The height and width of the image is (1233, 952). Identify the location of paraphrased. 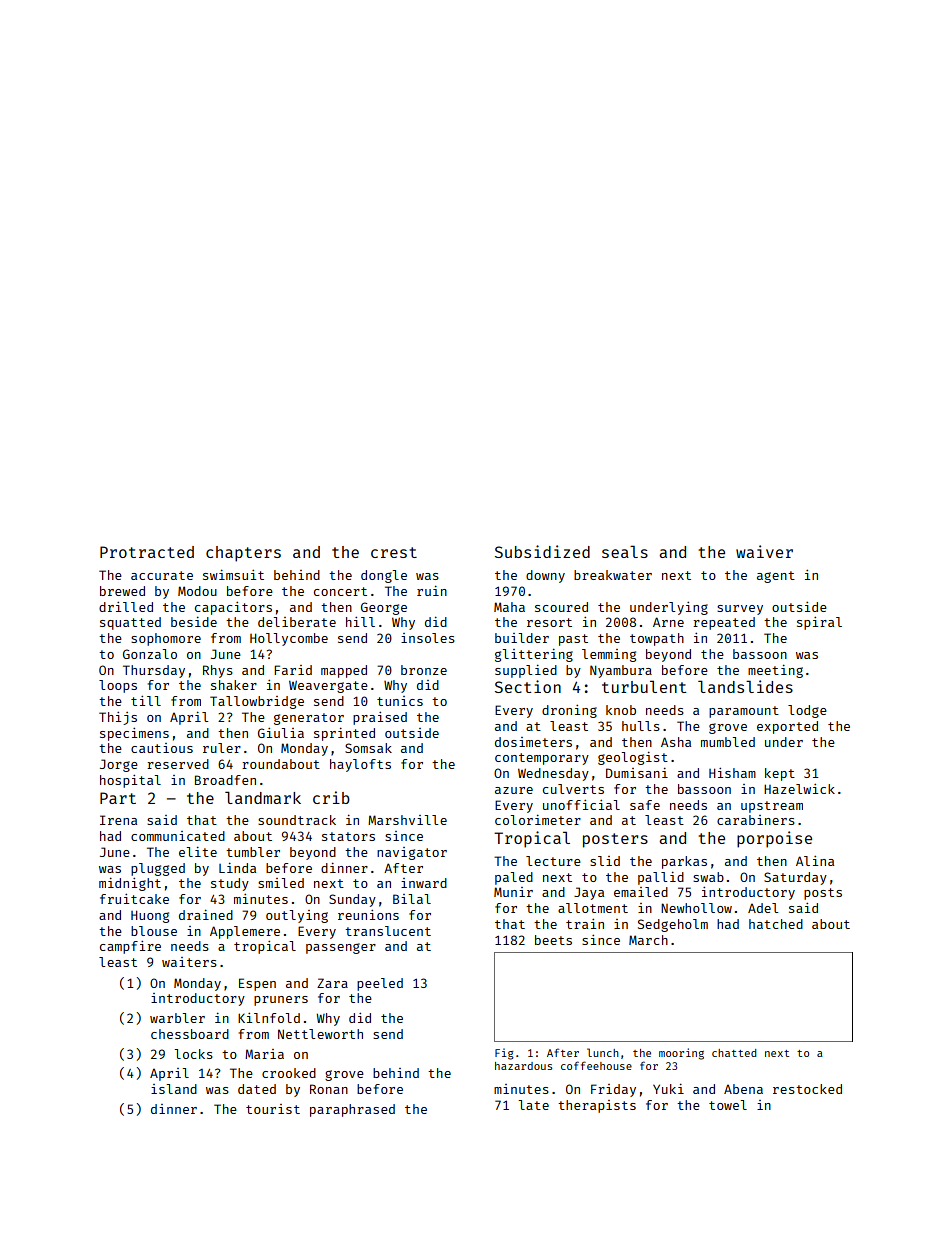
(352, 1110).
